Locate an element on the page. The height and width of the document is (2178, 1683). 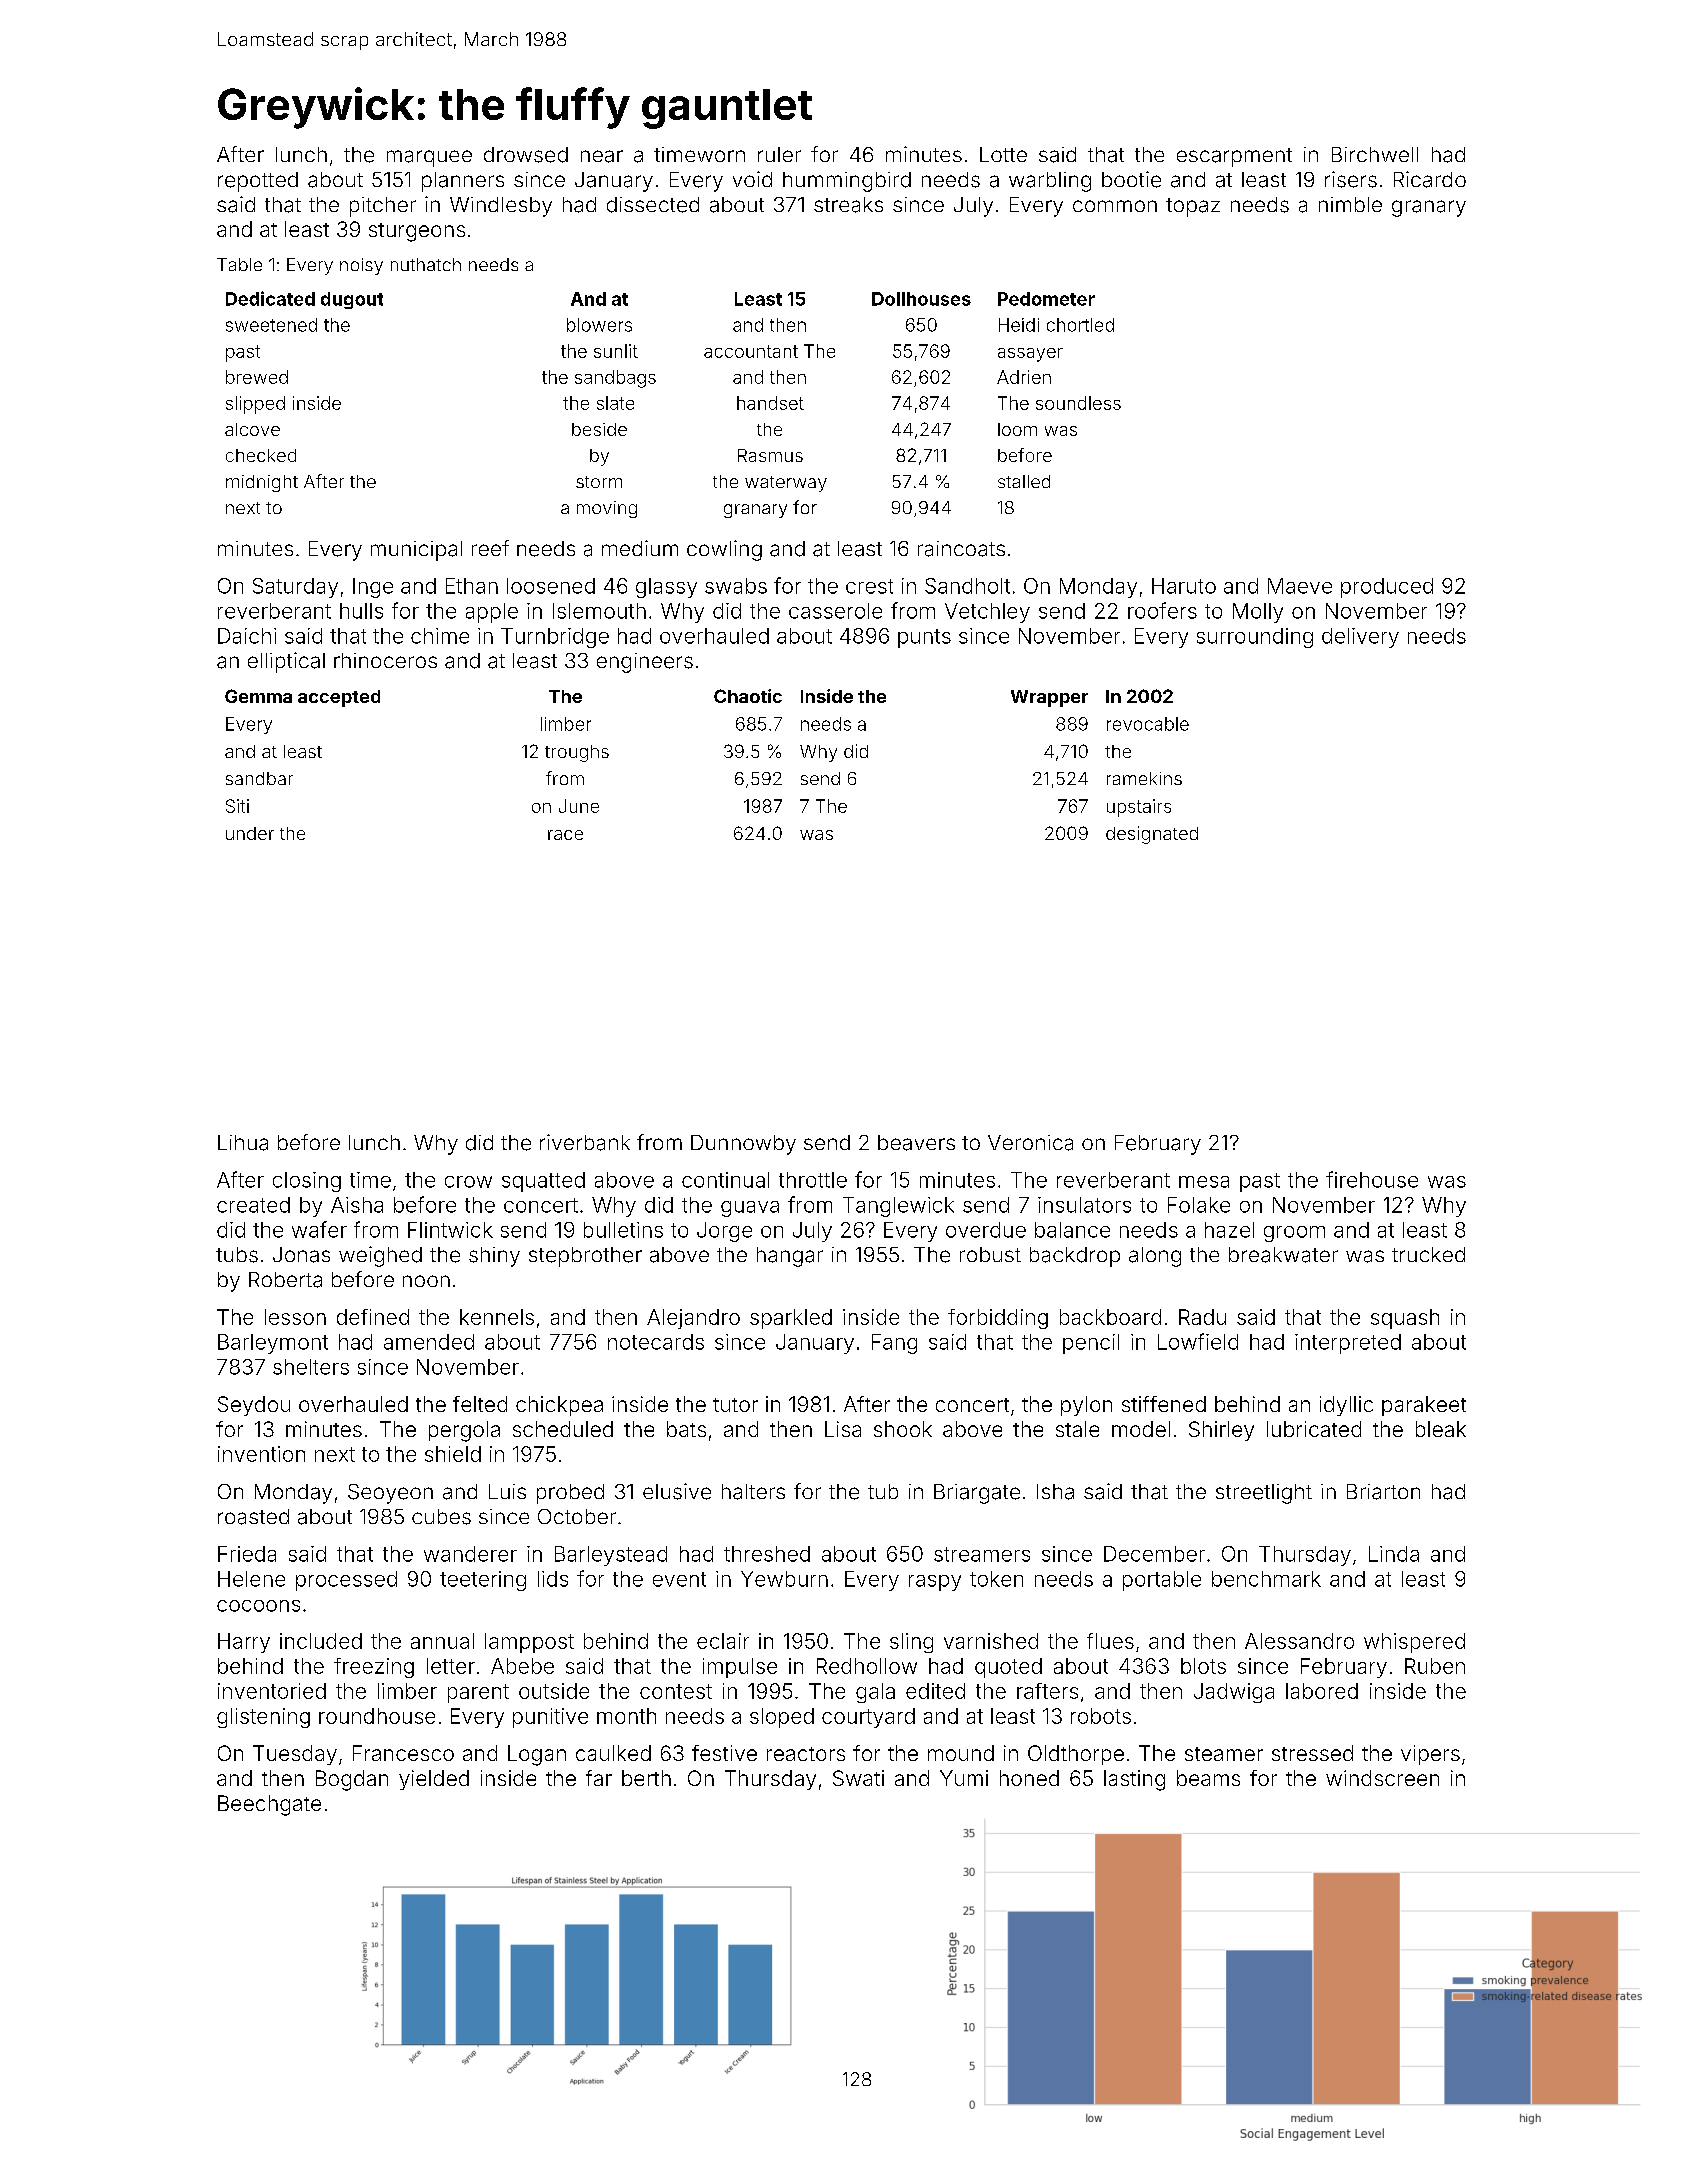
beams is located at coordinates (1208, 1778).
